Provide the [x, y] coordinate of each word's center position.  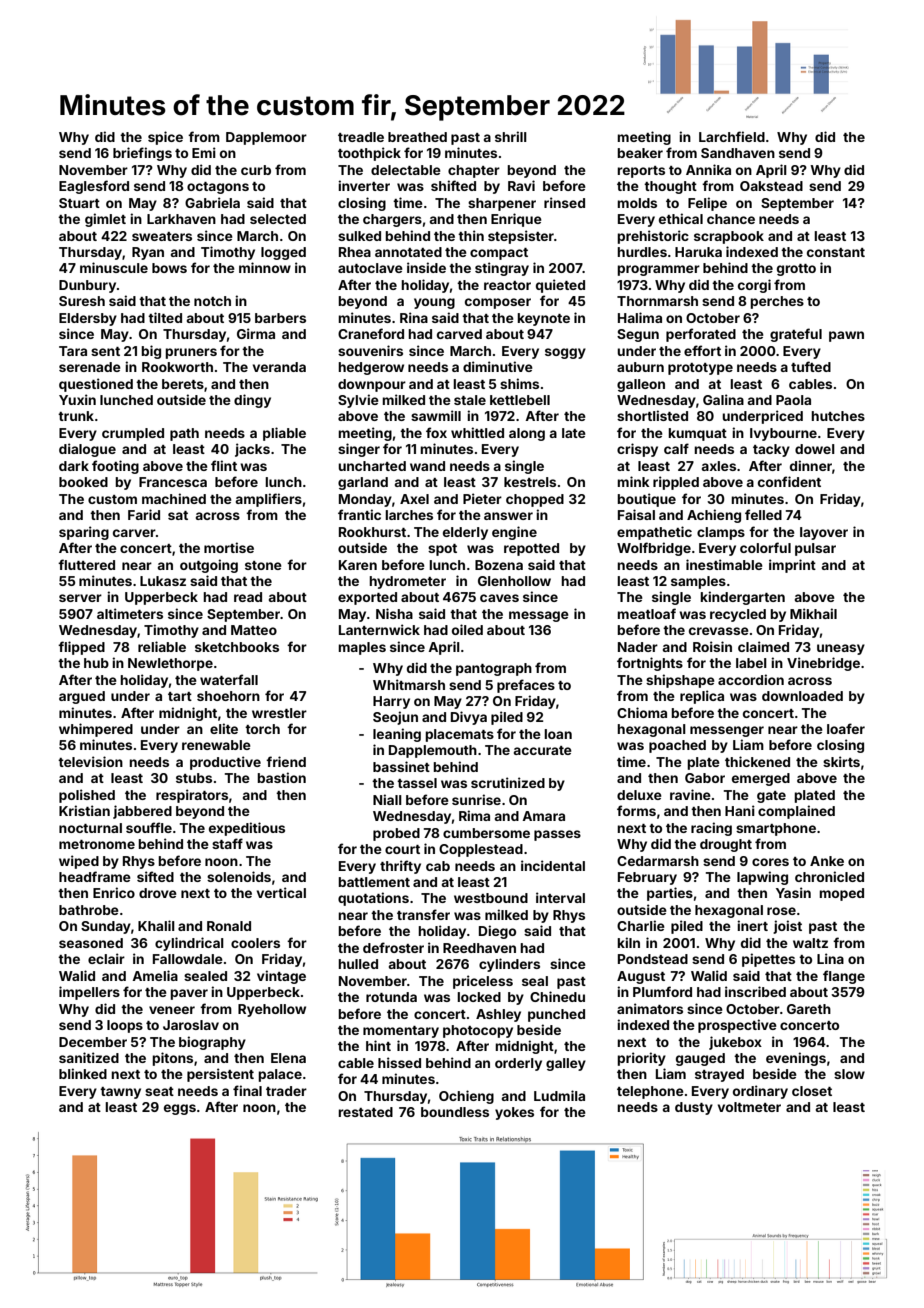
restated [365, 1112]
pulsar [815, 549]
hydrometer [407, 582]
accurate [542, 750]
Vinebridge [823, 664]
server [80, 598]
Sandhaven [738, 153]
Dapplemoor [266, 138]
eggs [180, 1109]
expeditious [247, 829]
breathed [417, 137]
